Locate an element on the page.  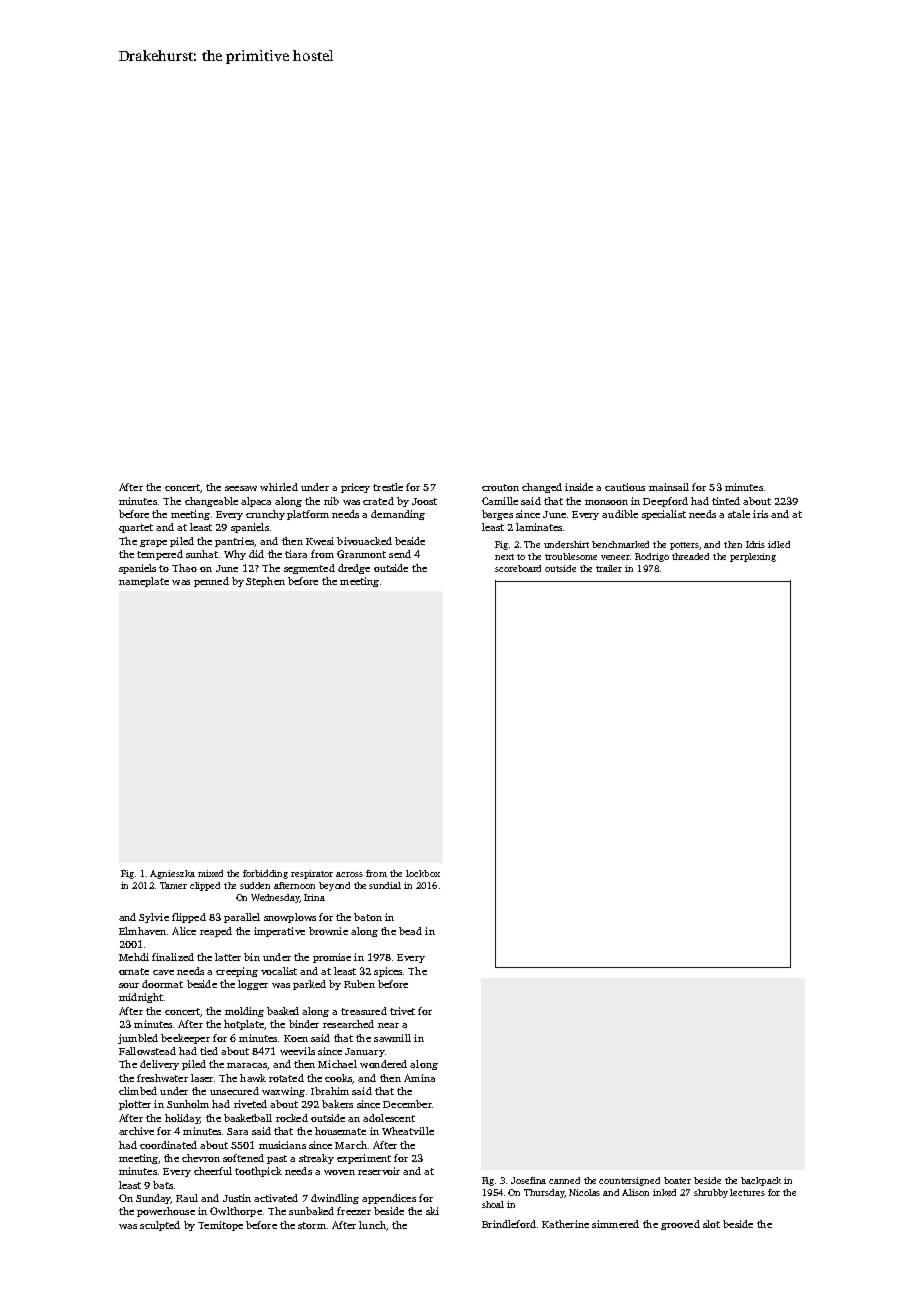
lockbox is located at coordinates (423, 873).
